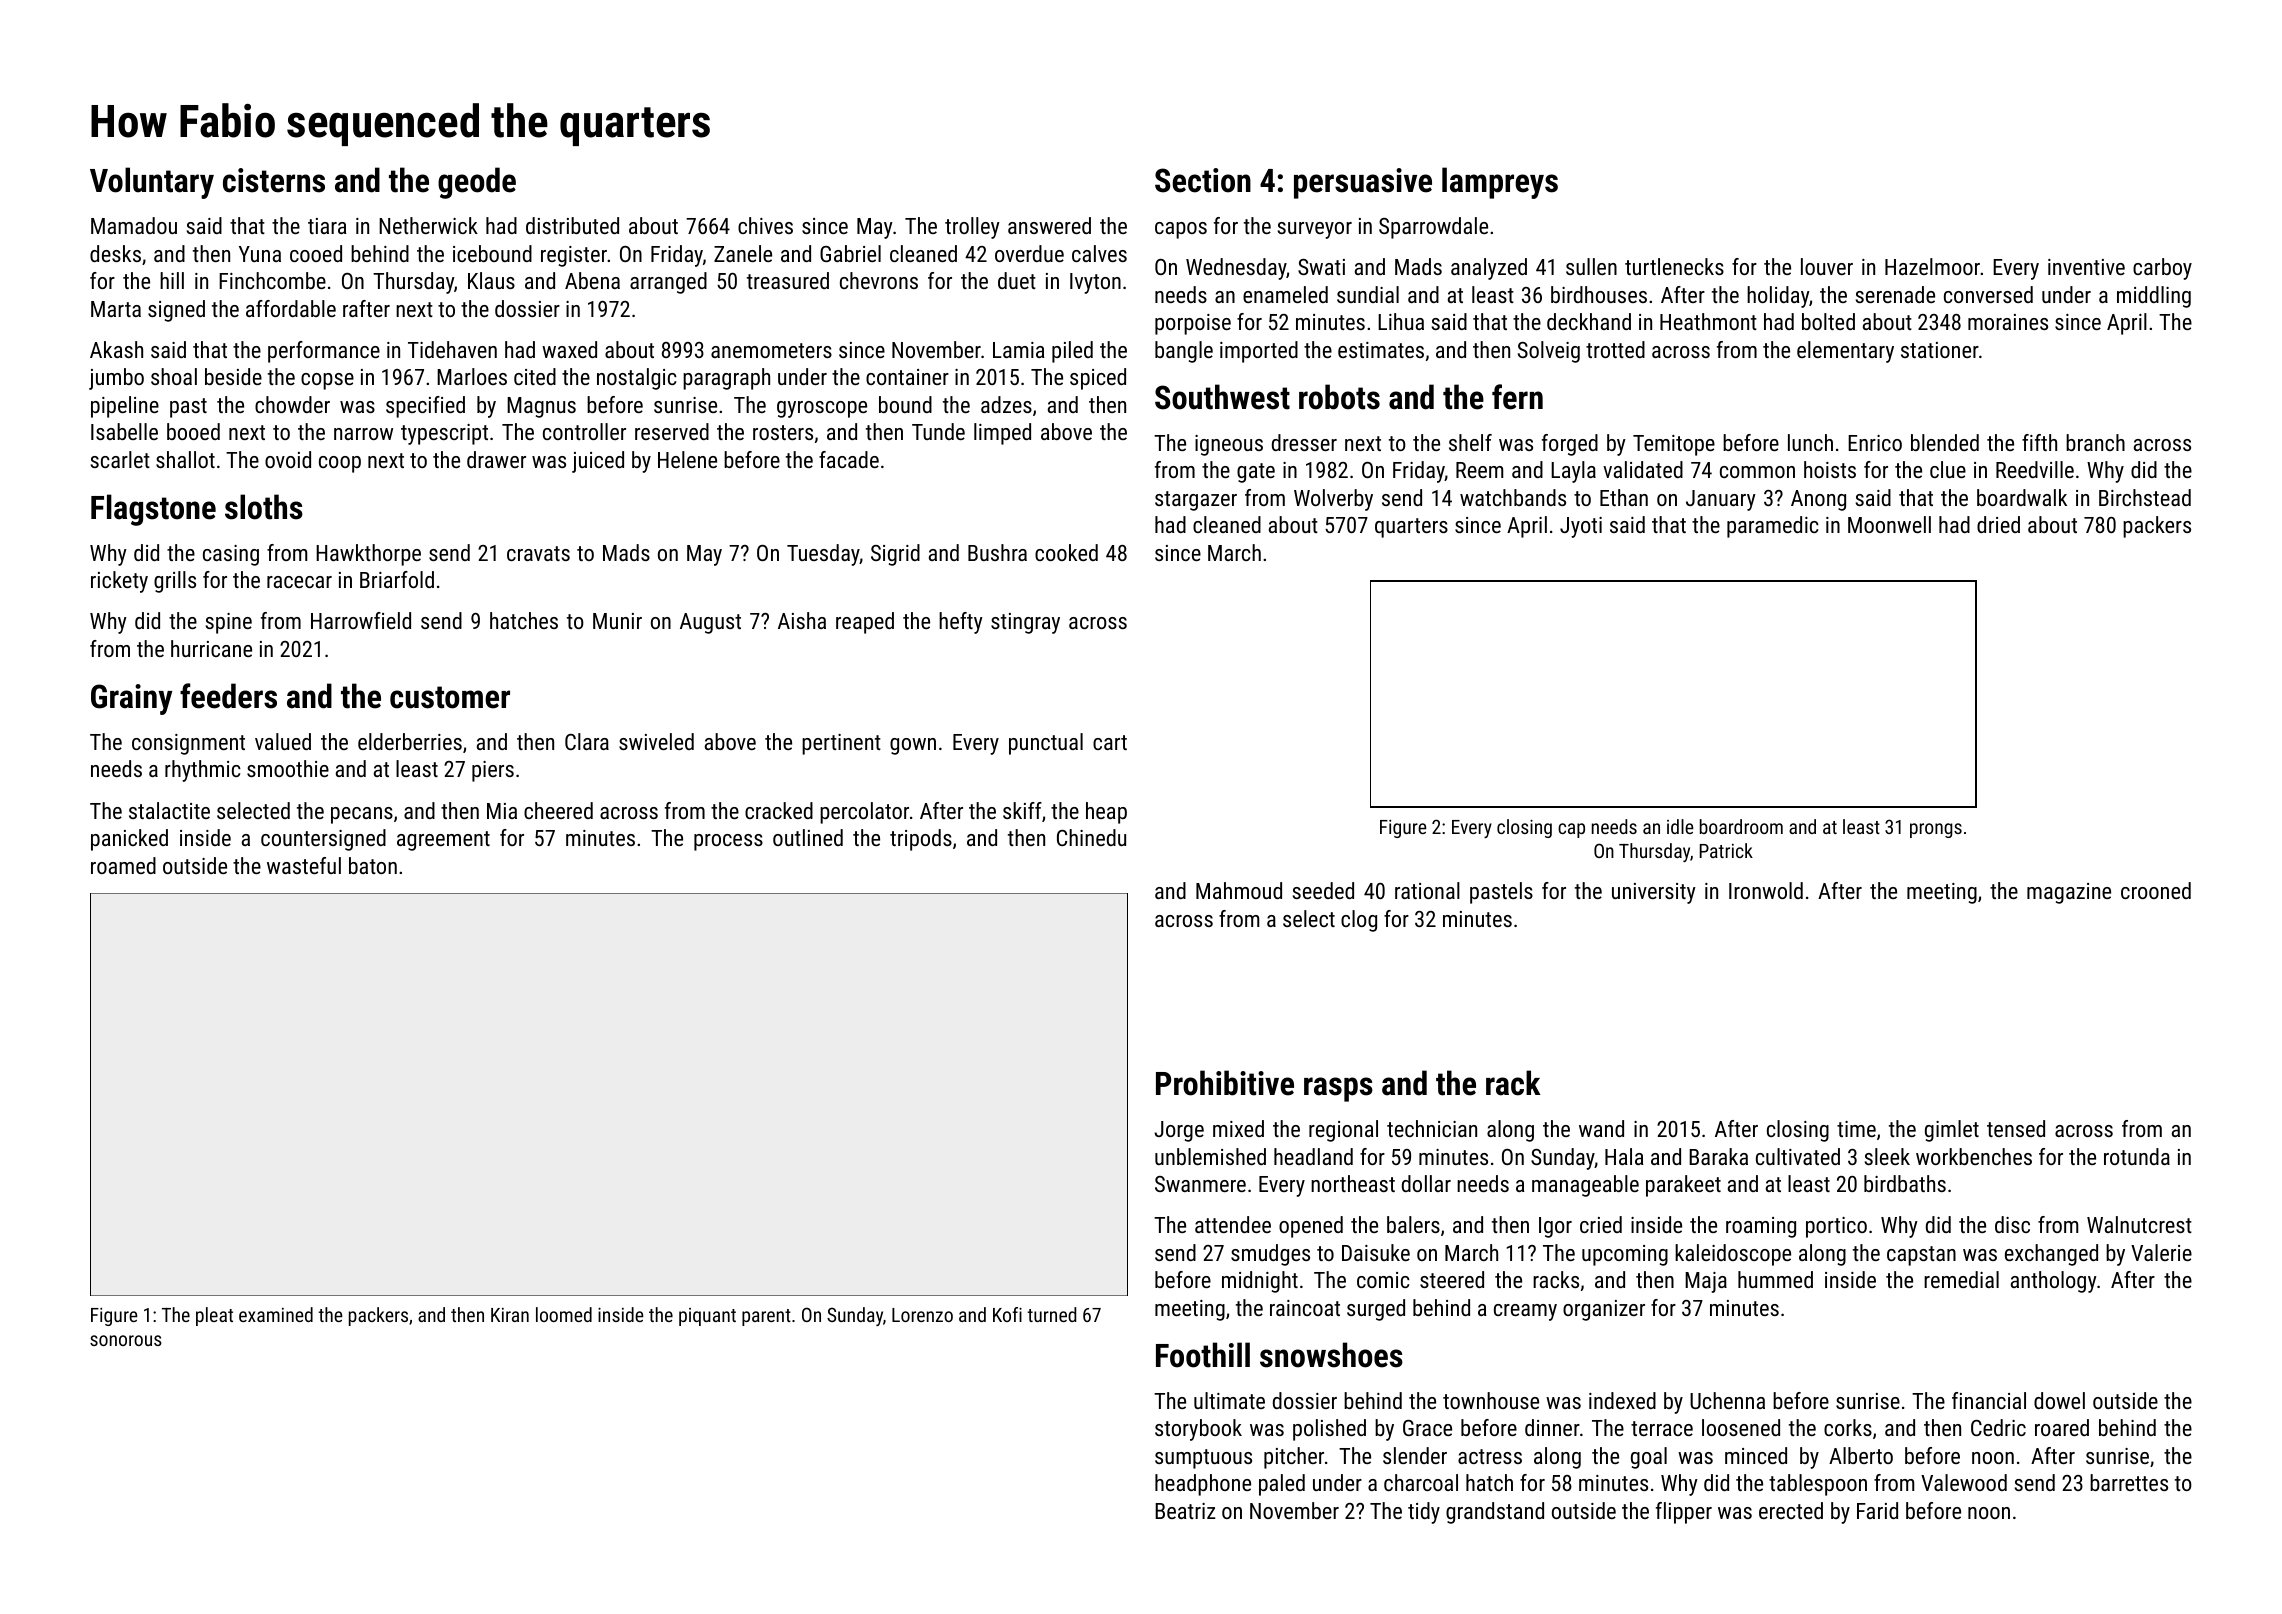 The height and width of the screenshot is (1614, 2282). I want to click on parakeet, so click(1683, 1186).
